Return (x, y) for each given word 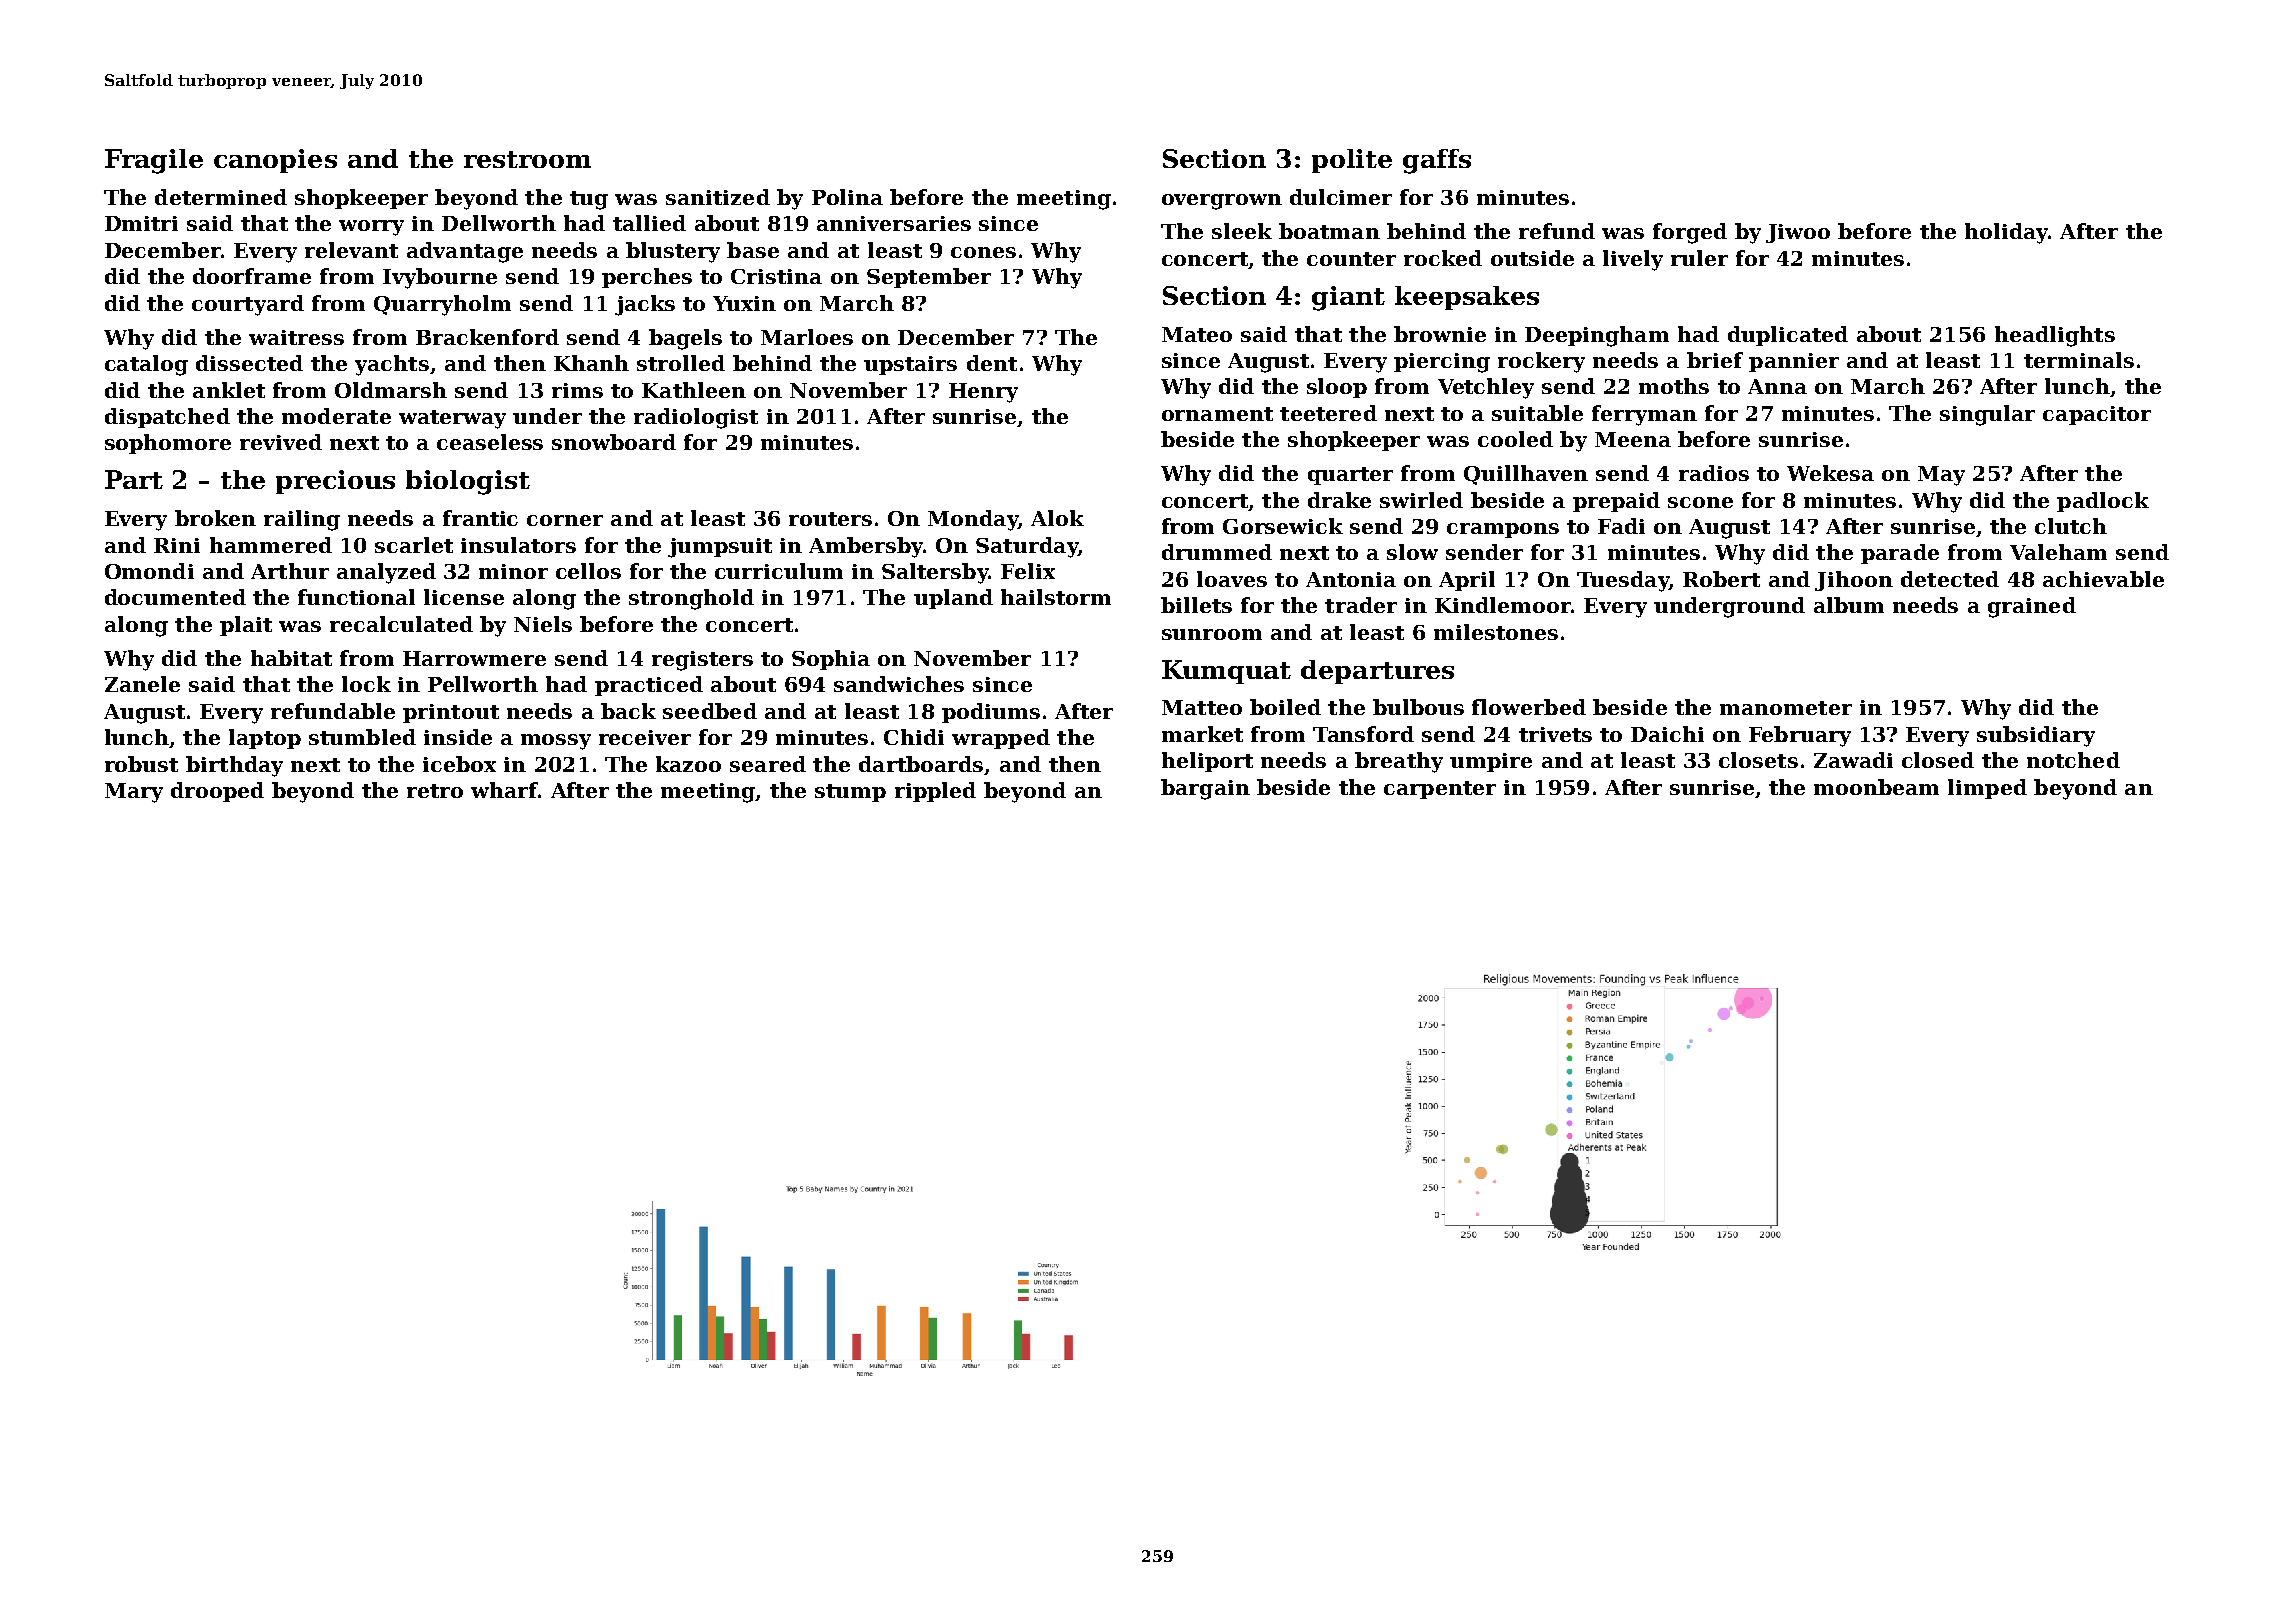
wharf (504, 790)
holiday (2006, 233)
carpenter (1440, 790)
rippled (935, 792)
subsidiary (2036, 736)
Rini (177, 545)
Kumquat (1226, 672)
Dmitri (141, 223)
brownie (1440, 334)
